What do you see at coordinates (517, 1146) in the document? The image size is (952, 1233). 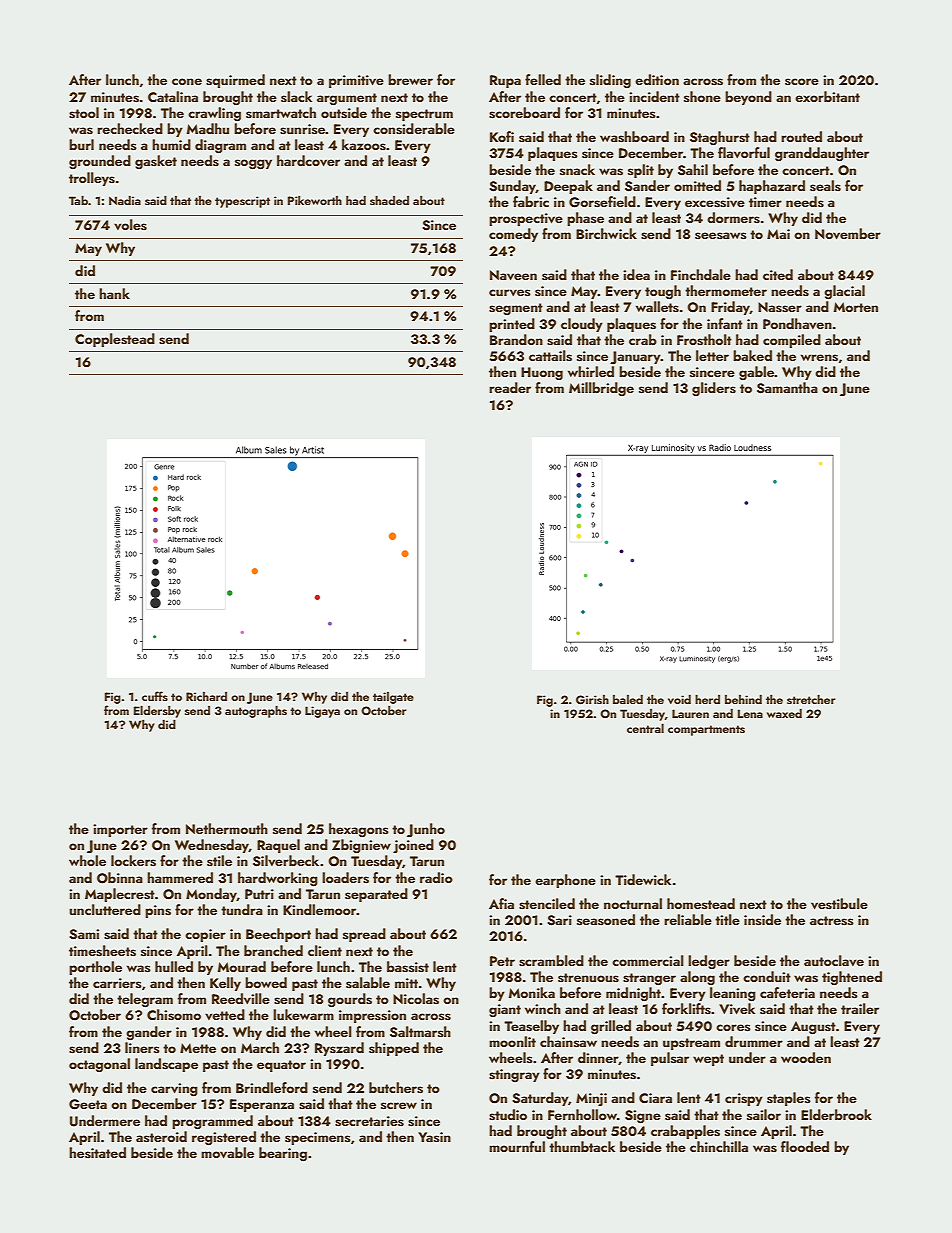 I see `mournful` at bounding box center [517, 1146].
